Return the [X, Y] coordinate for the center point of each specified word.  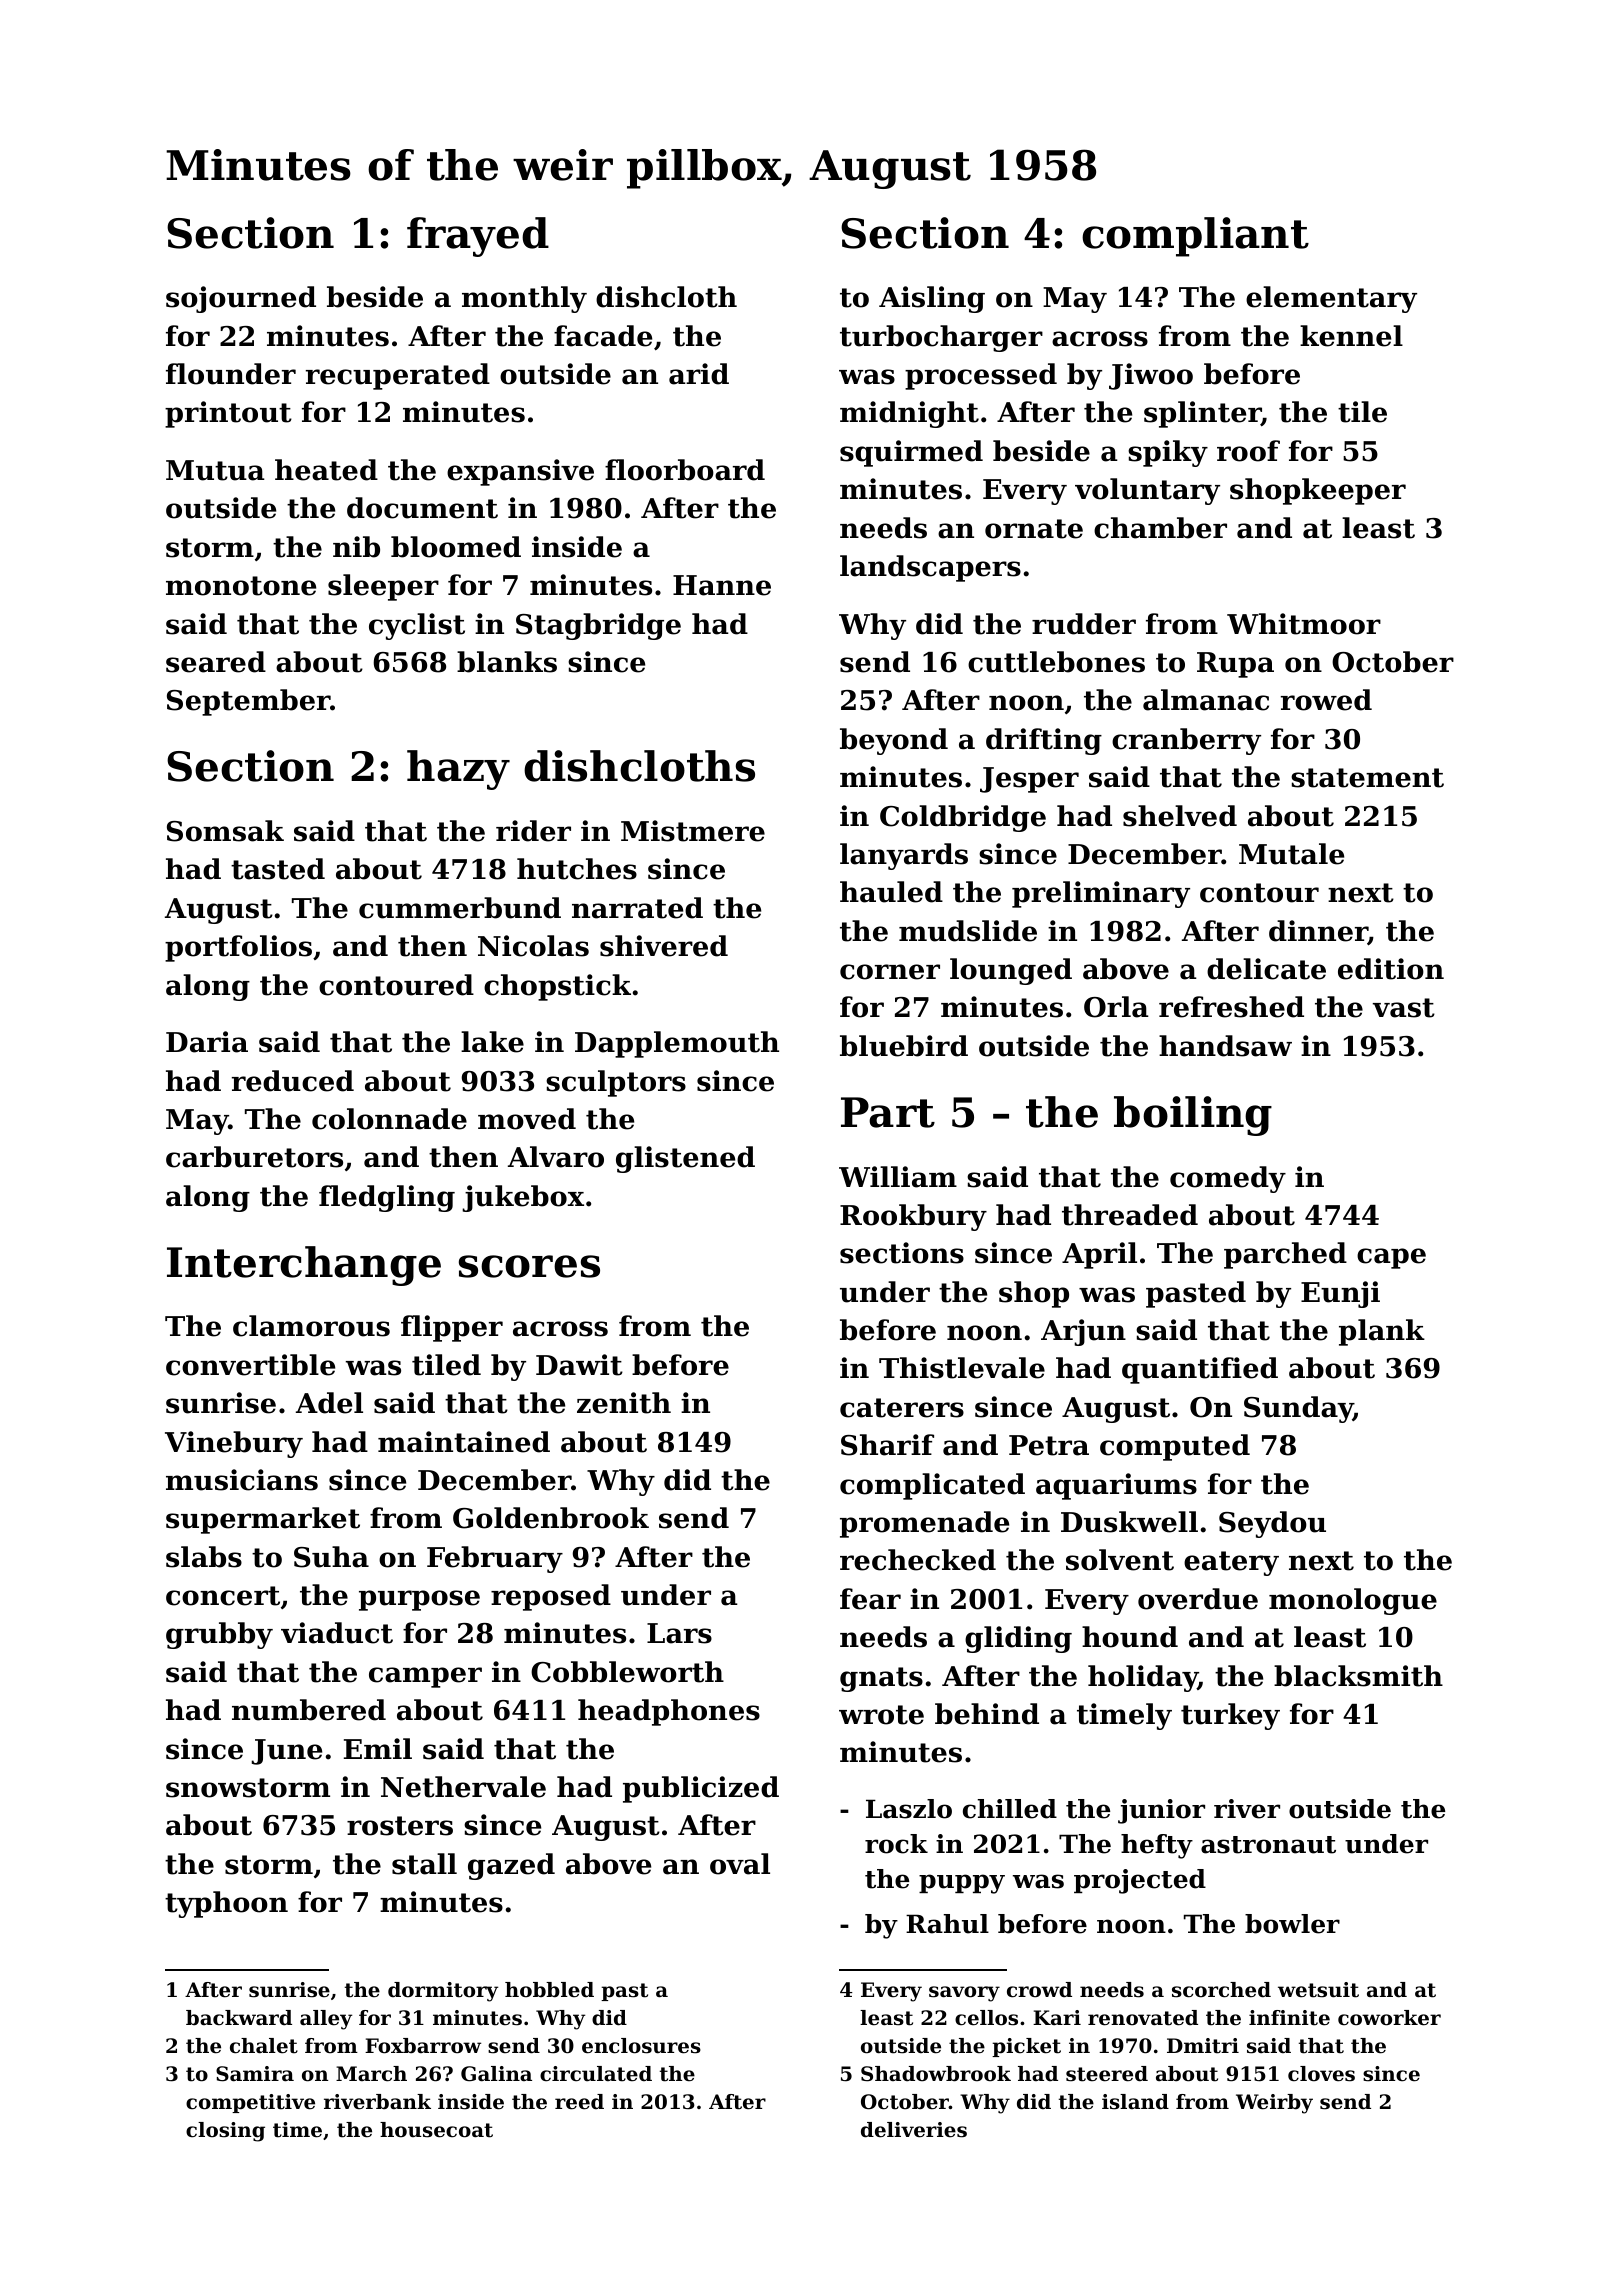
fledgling [387, 1198]
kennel [1351, 336]
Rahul [947, 1924]
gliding [1018, 1639]
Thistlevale [962, 1368]
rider [533, 831]
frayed [478, 237]
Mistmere [693, 831]
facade [603, 336]
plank [1382, 1332]
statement [1367, 778]
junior [1161, 1811]
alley [326, 2020]
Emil [378, 1748]
